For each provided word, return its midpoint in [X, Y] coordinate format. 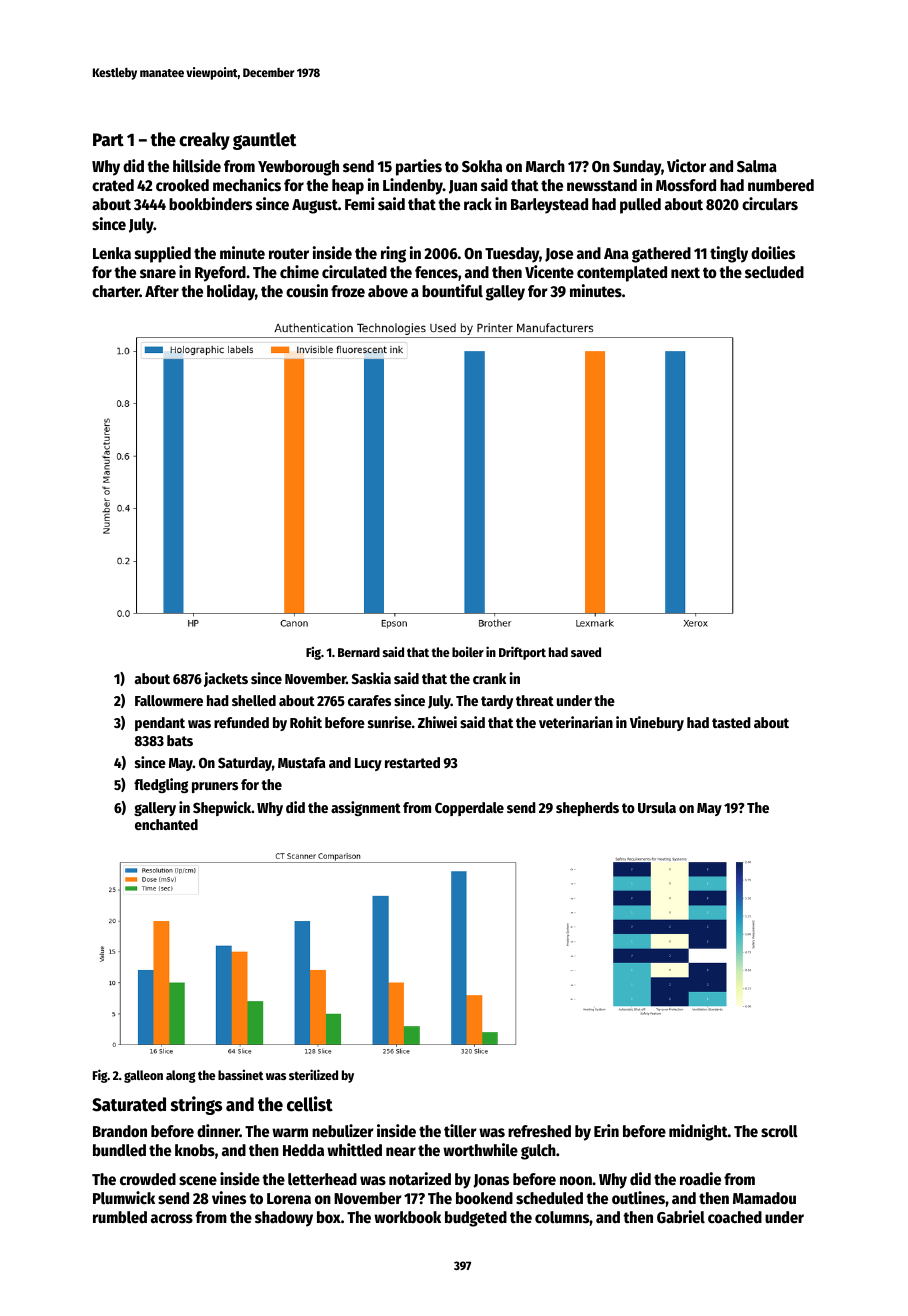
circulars [770, 204]
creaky [204, 141]
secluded [774, 272]
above [388, 291]
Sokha [482, 166]
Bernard [359, 652]
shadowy [284, 1219]
